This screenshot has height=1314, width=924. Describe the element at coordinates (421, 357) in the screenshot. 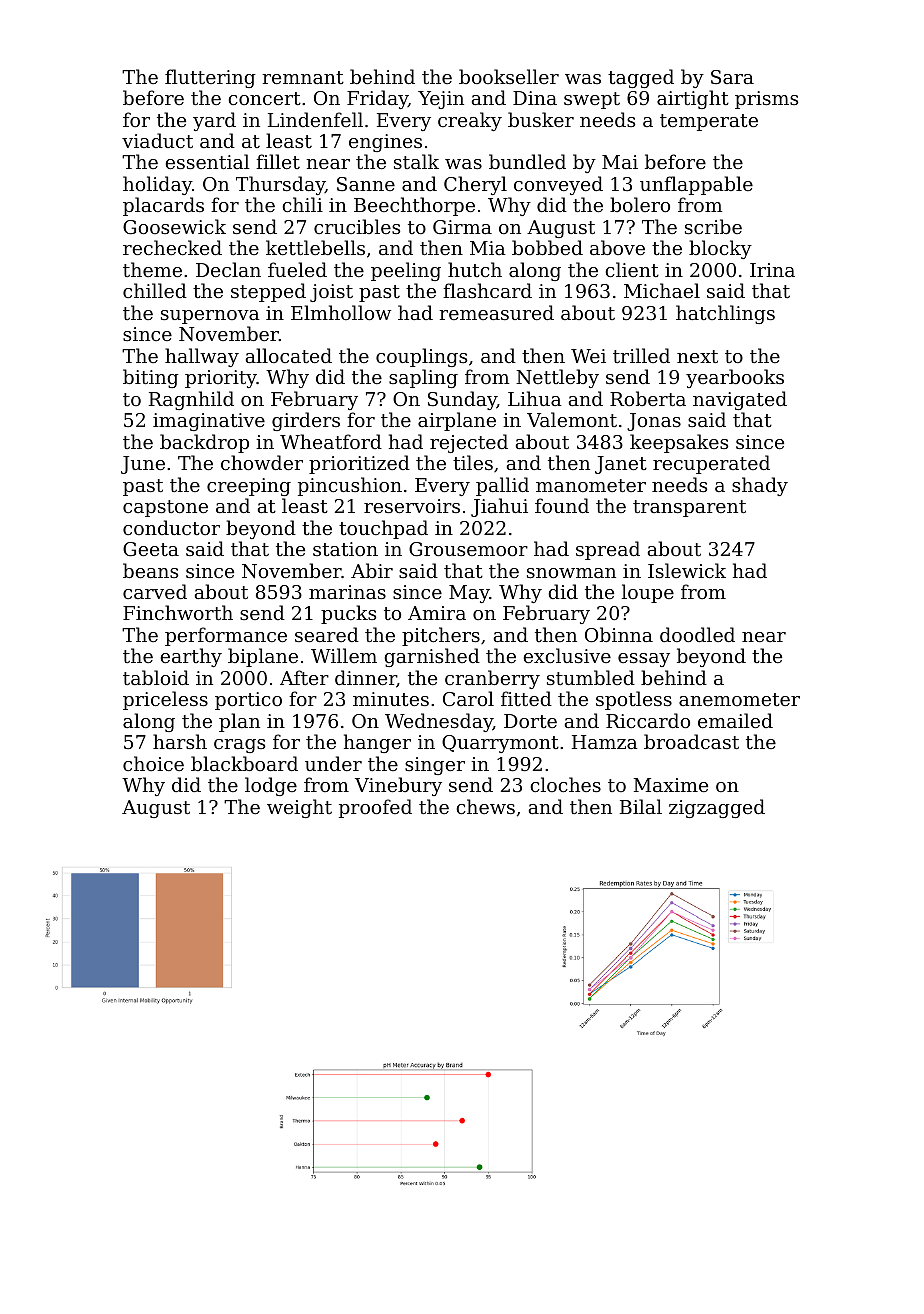

I see `couplings` at that location.
